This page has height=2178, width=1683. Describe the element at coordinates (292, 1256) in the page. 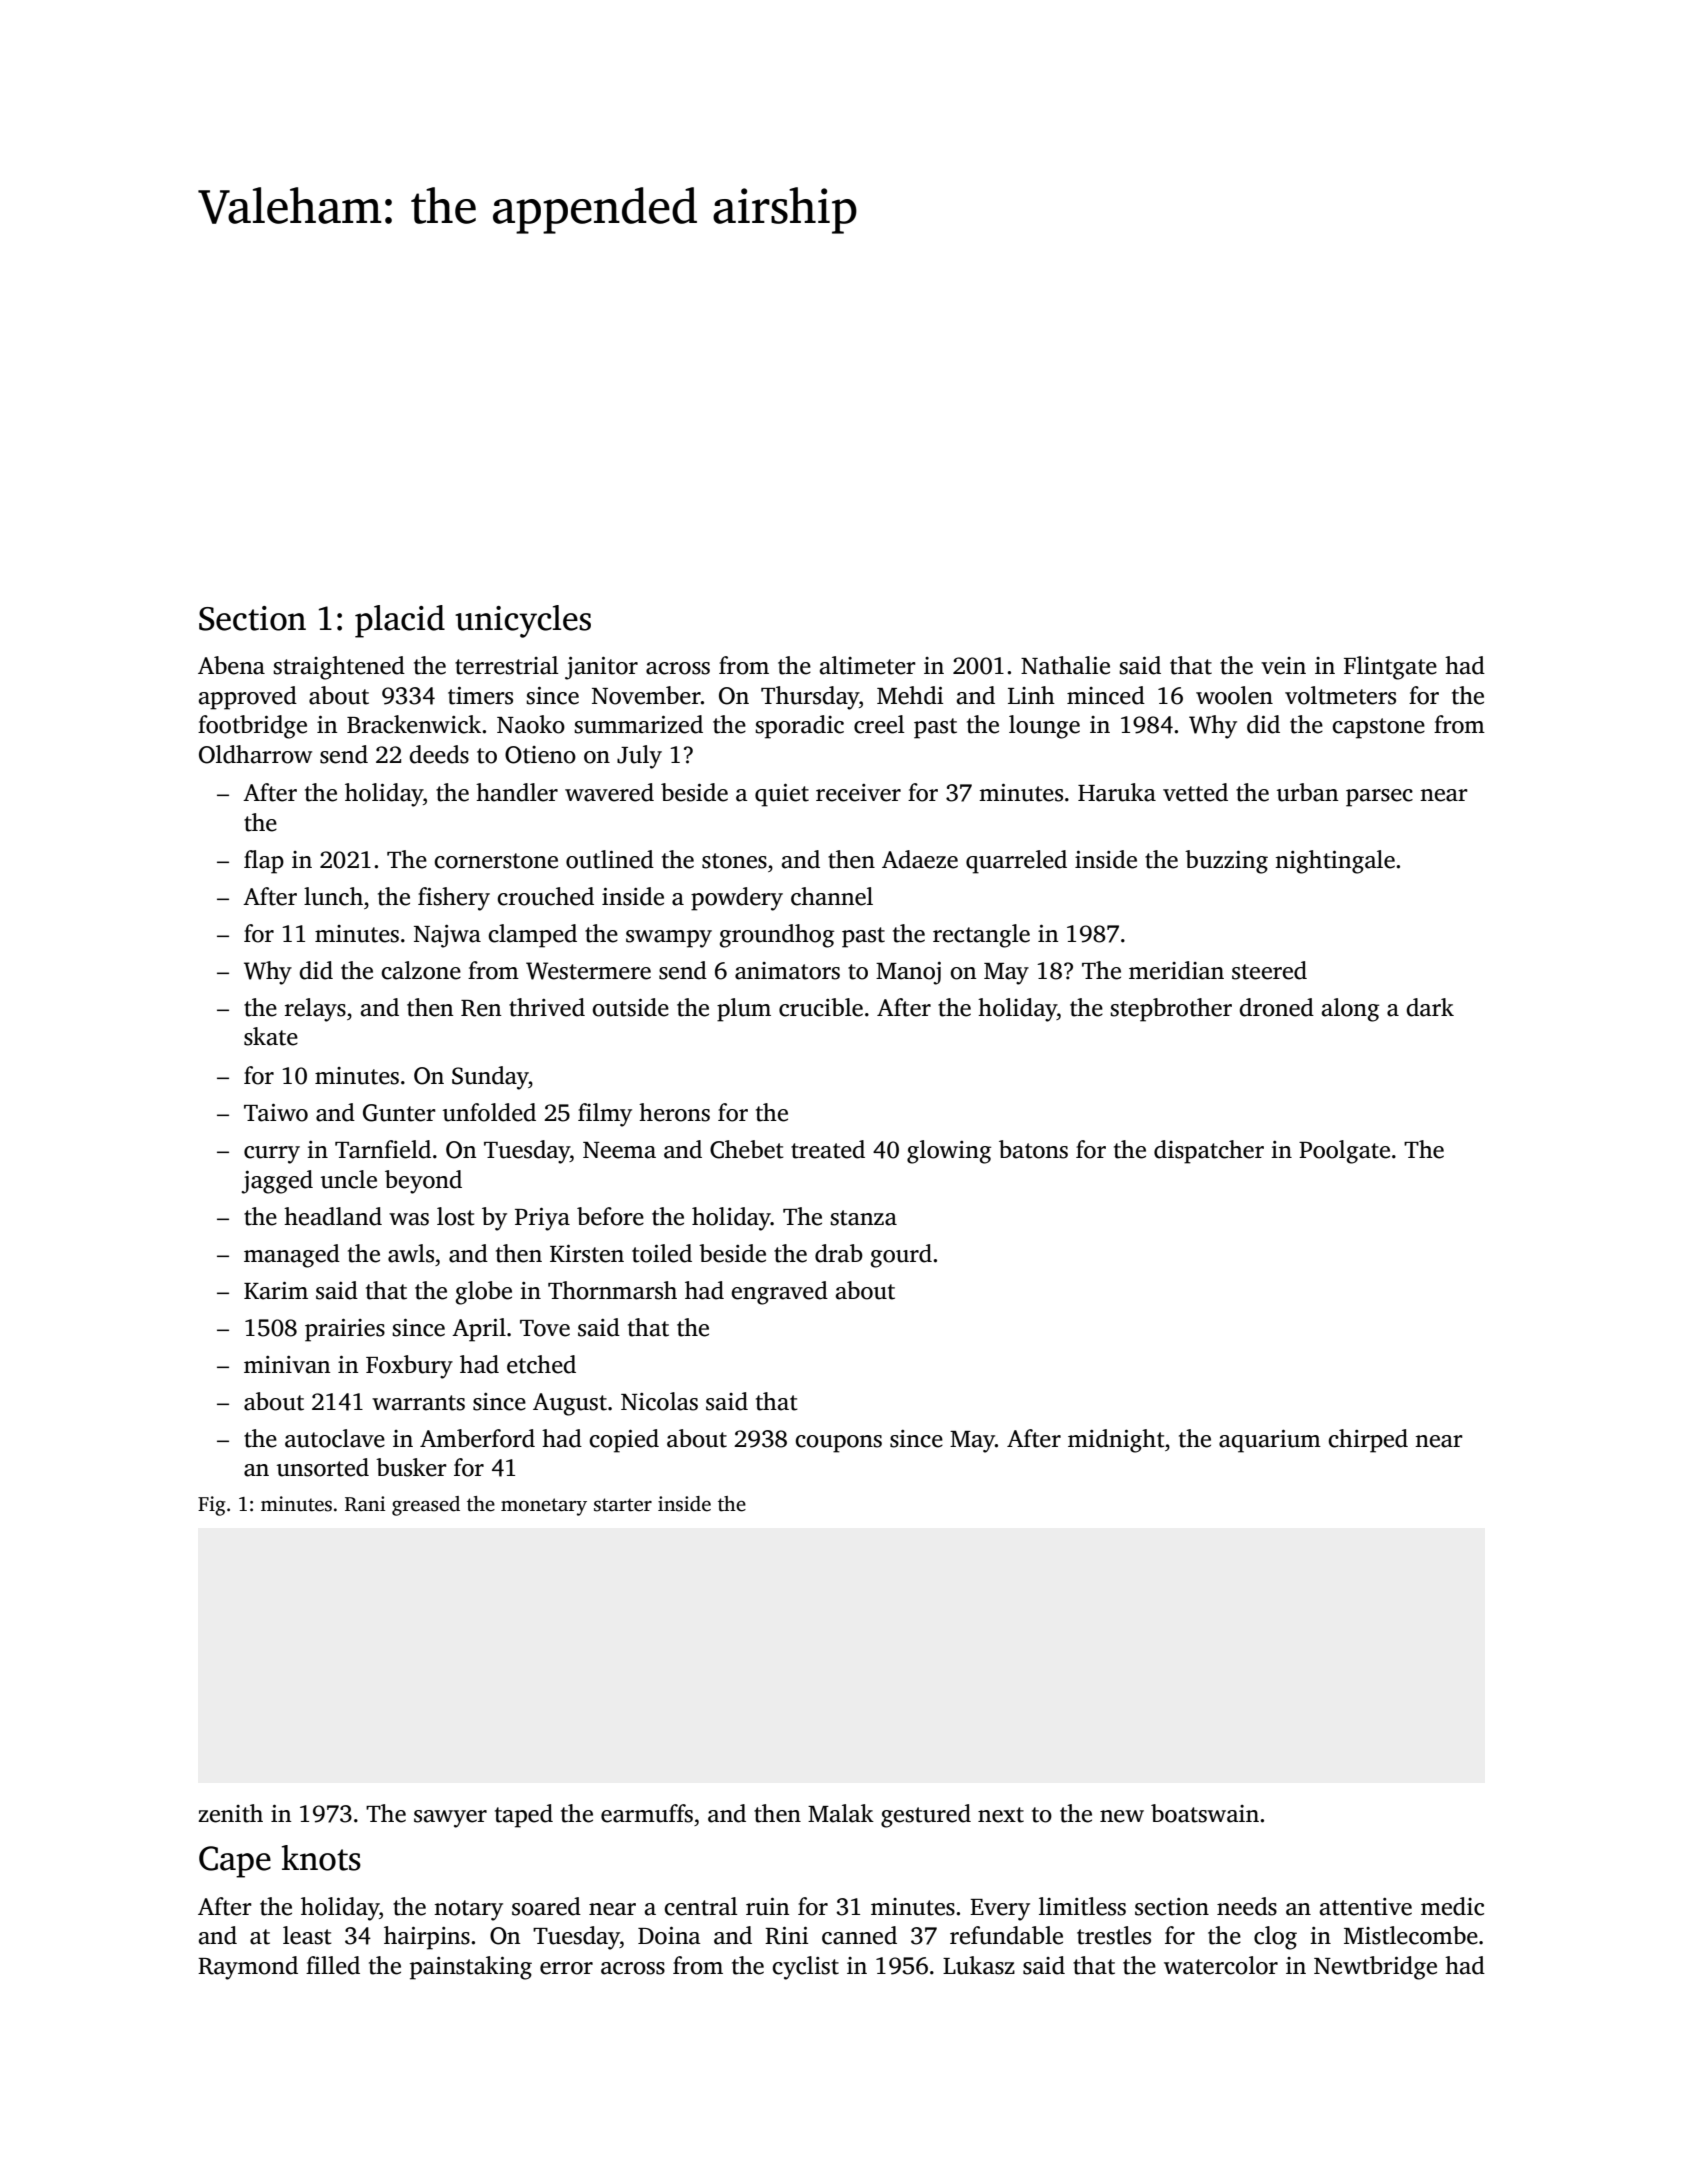

I see `managed` at that location.
